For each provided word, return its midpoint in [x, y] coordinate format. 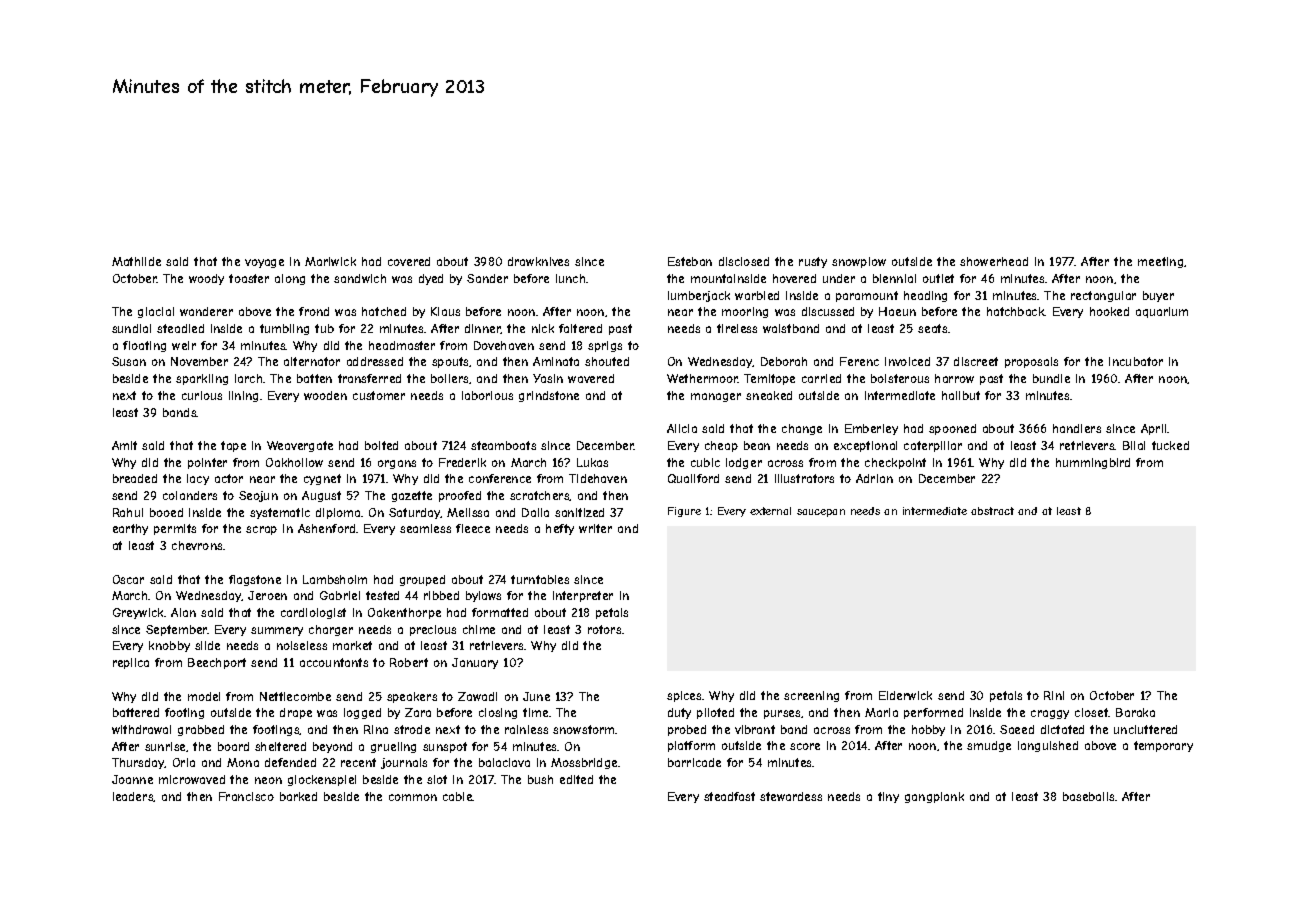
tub [324, 328]
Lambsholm [335, 579]
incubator [1136, 361]
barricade [694, 762]
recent [358, 762]
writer [595, 528]
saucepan [821, 513]
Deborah [784, 361]
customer [379, 395]
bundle [1051, 378]
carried [821, 378]
